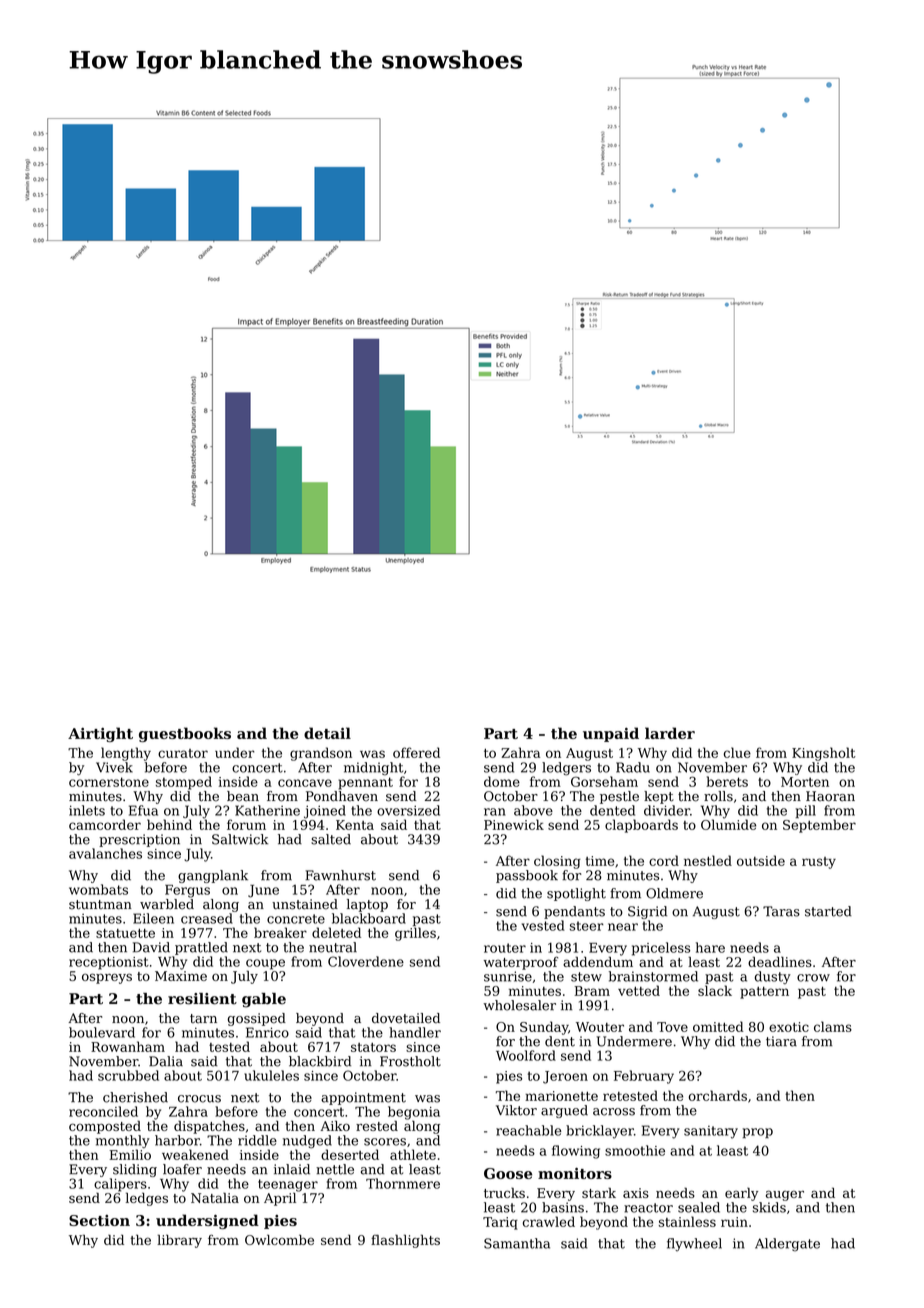  What do you see at coordinates (139, 840) in the screenshot?
I see `prescription` at bounding box center [139, 840].
